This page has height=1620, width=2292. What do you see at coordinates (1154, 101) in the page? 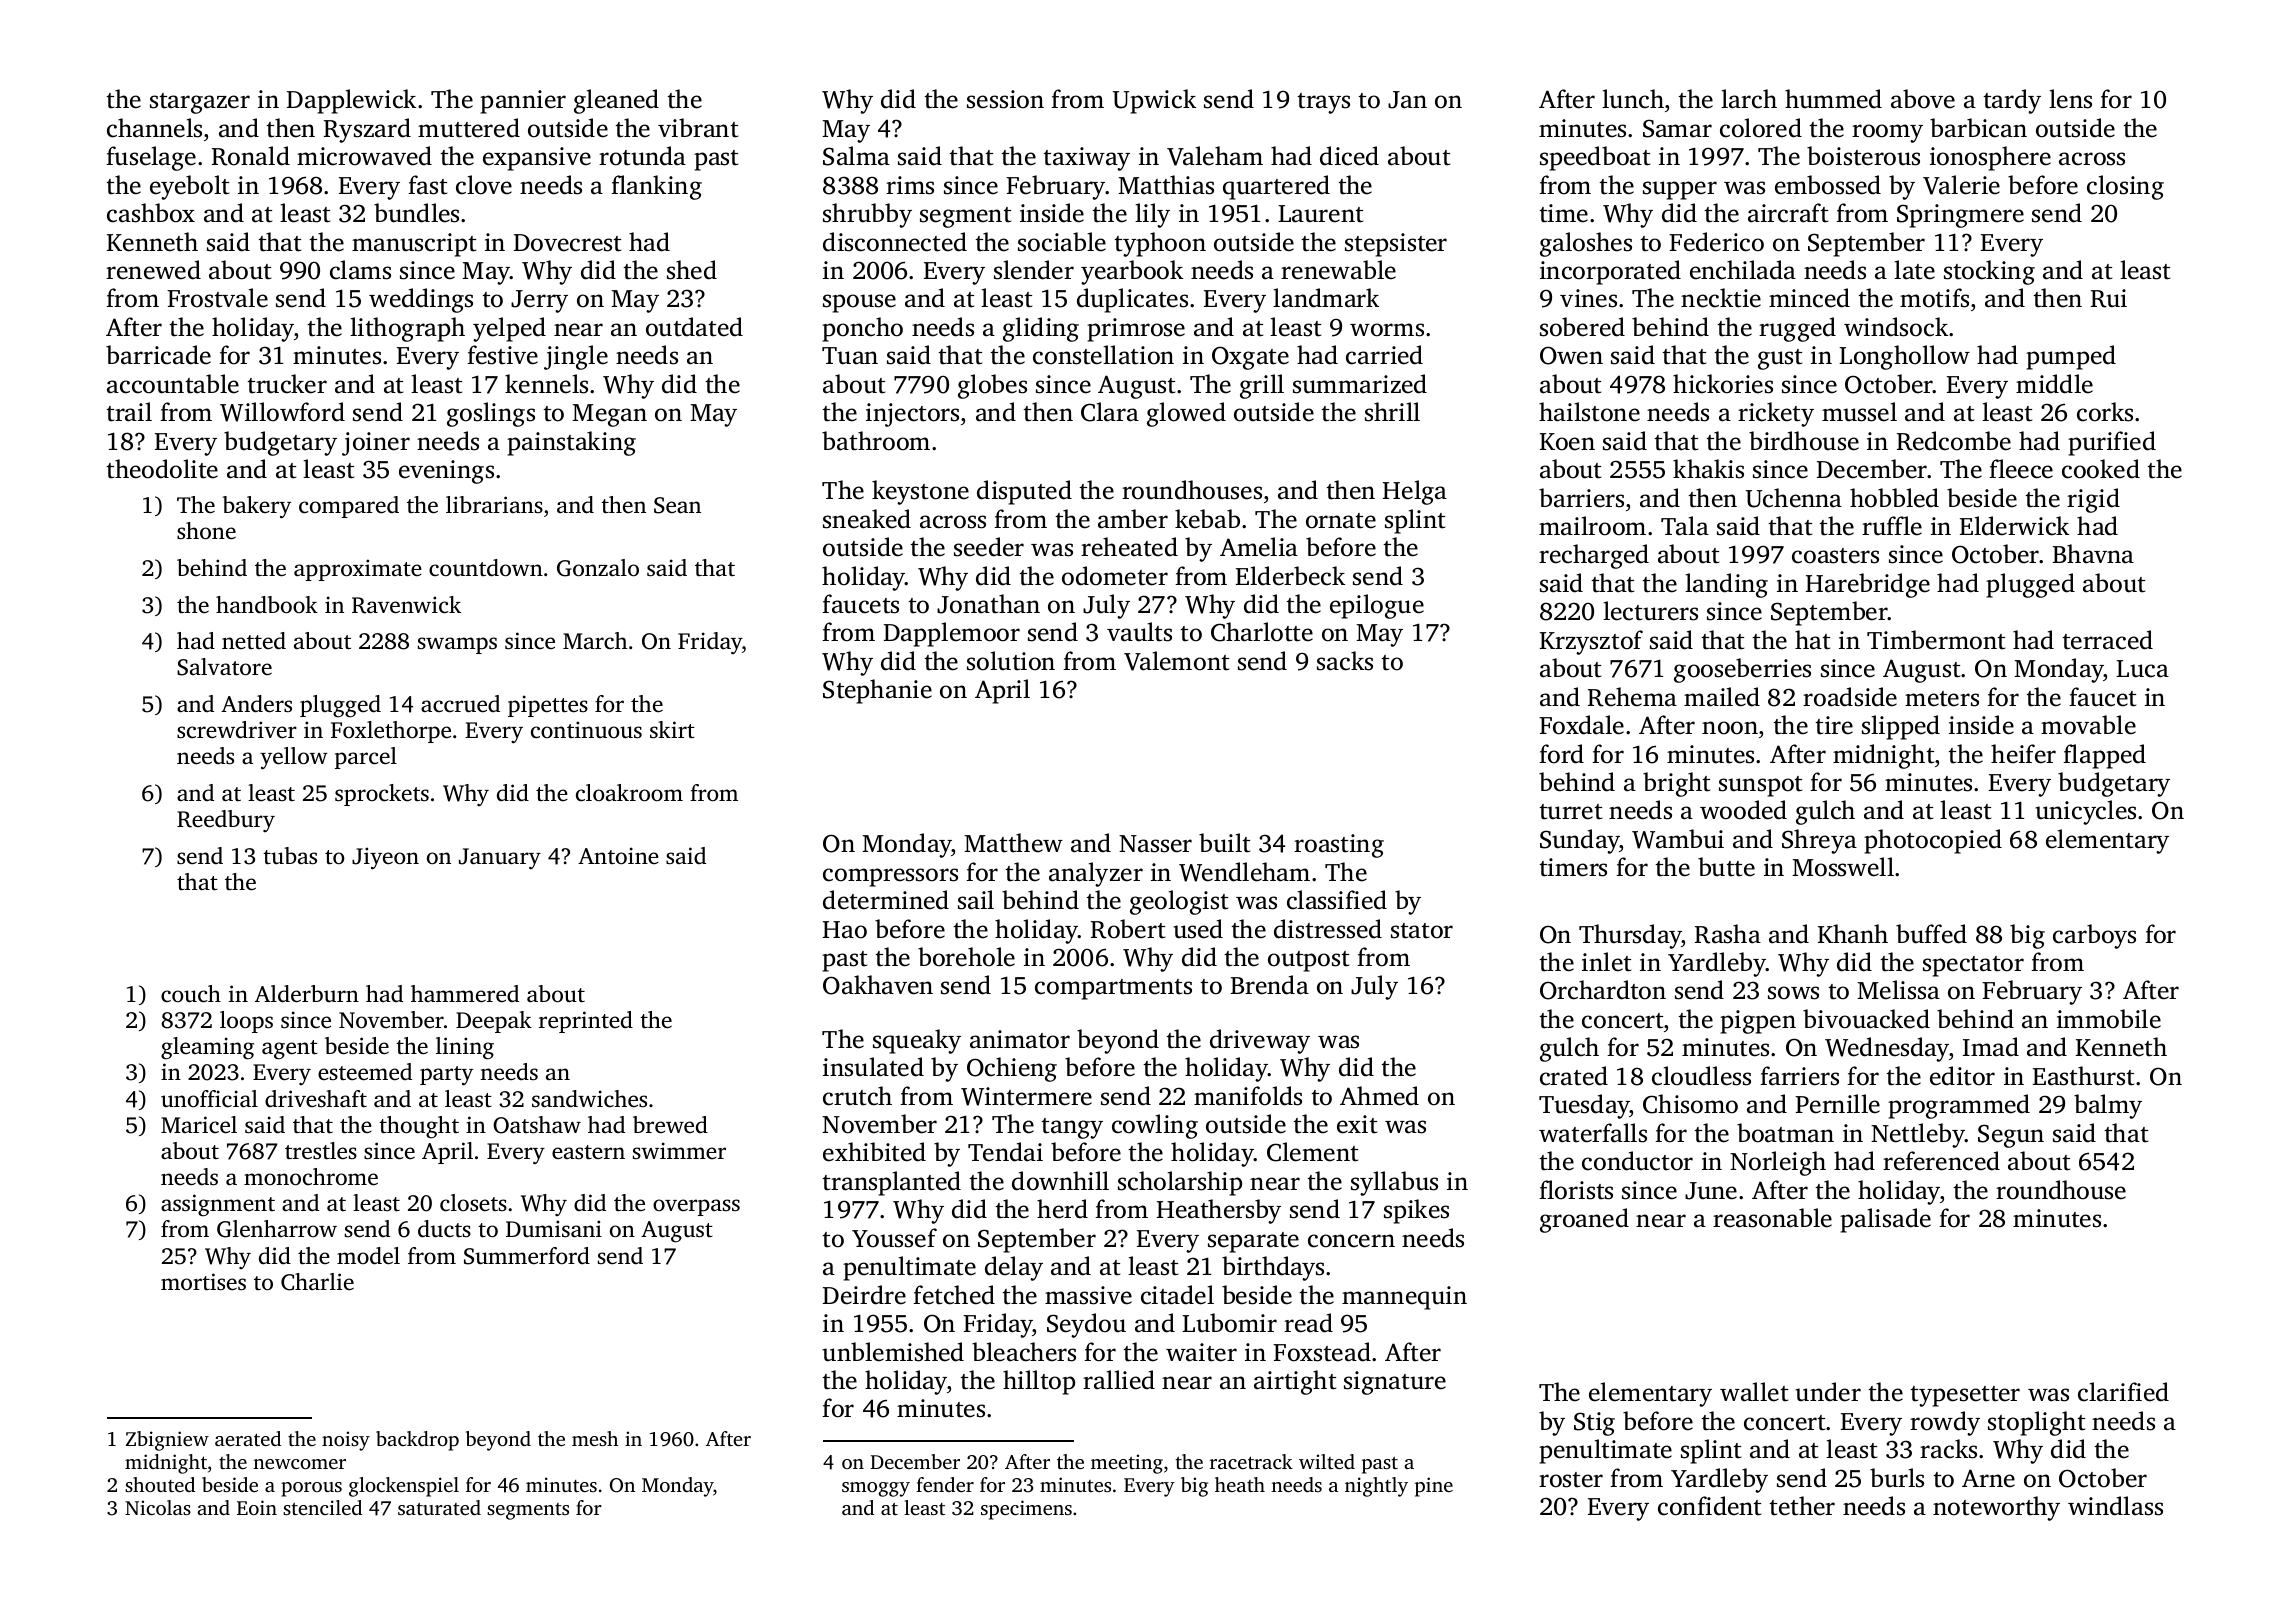
I see `Upwick` at bounding box center [1154, 101].
